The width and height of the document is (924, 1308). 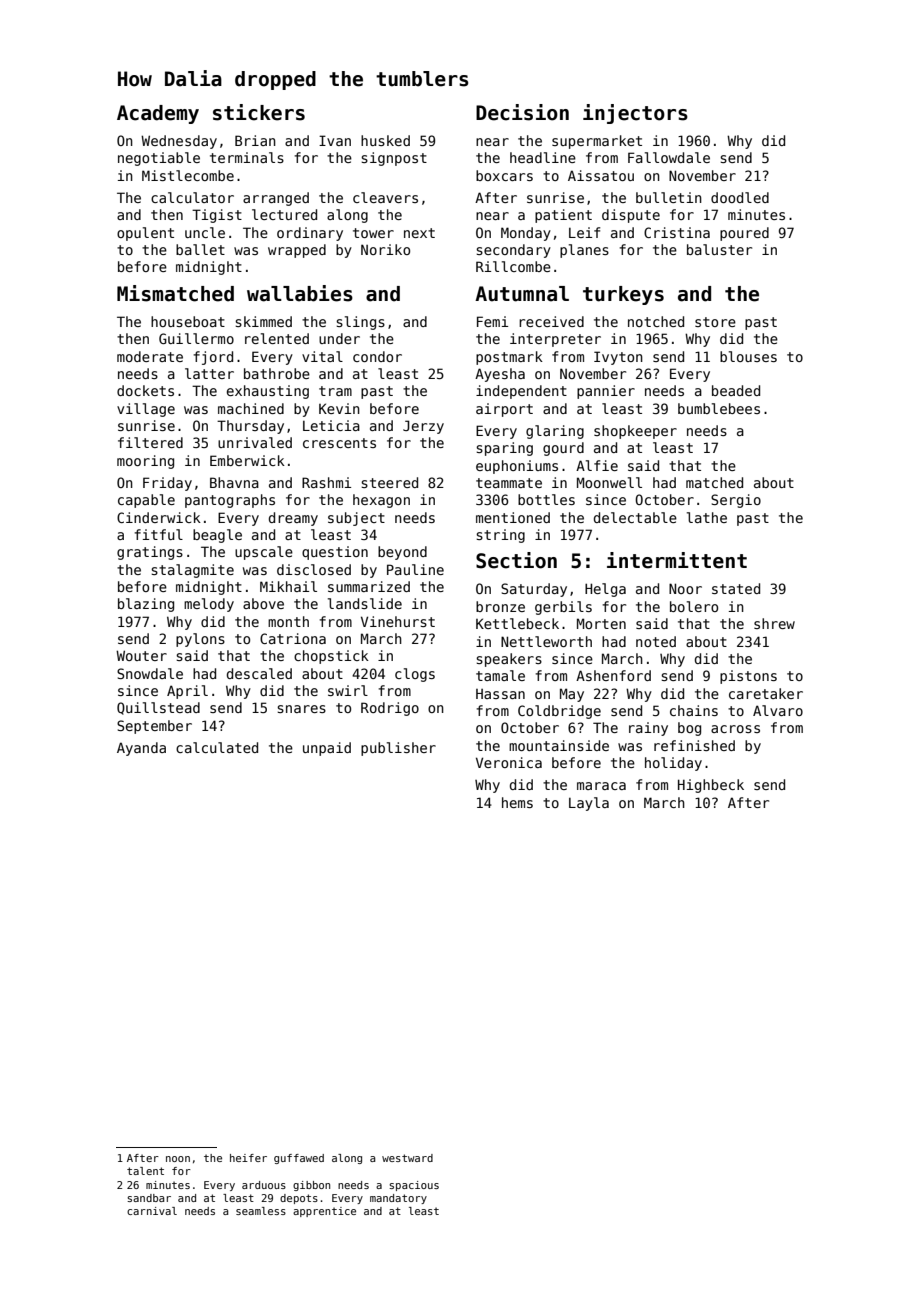 I want to click on stated, so click(x=736, y=588).
